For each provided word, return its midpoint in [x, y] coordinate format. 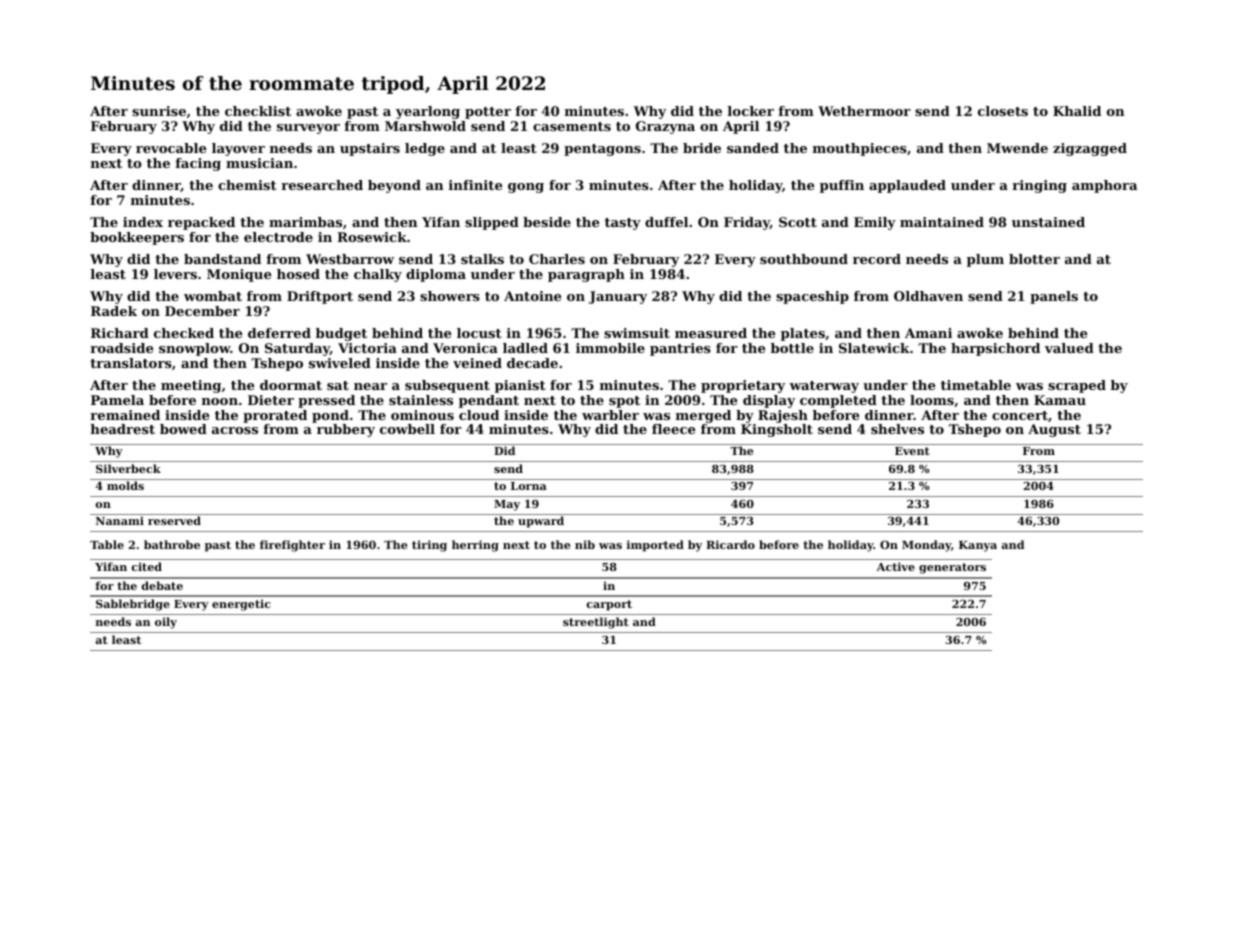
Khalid [1077, 111]
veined [477, 363]
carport [609, 605]
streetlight [596, 623]
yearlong [428, 112]
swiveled [340, 363]
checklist [258, 111]
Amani [928, 333]
